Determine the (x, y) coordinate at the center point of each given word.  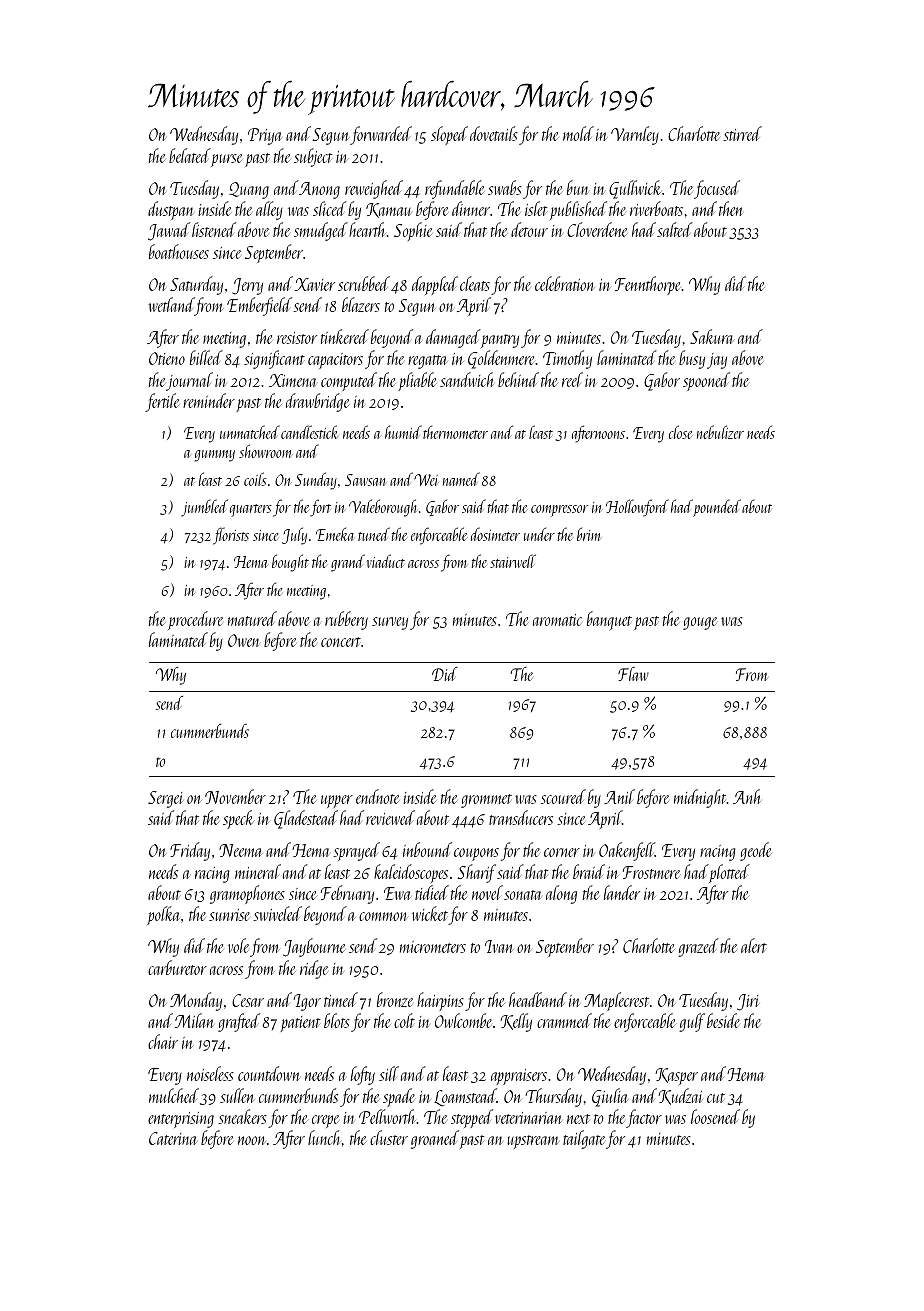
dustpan (170, 210)
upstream (533, 1142)
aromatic (557, 620)
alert (754, 945)
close (681, 432)
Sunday (316, 481)
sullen (237, 1095)
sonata (522, 895)
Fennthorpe (648, 285)
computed (349, 381)
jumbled (204, 508)
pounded (717, 508)
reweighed (374, 189)
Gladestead (306, 819)
